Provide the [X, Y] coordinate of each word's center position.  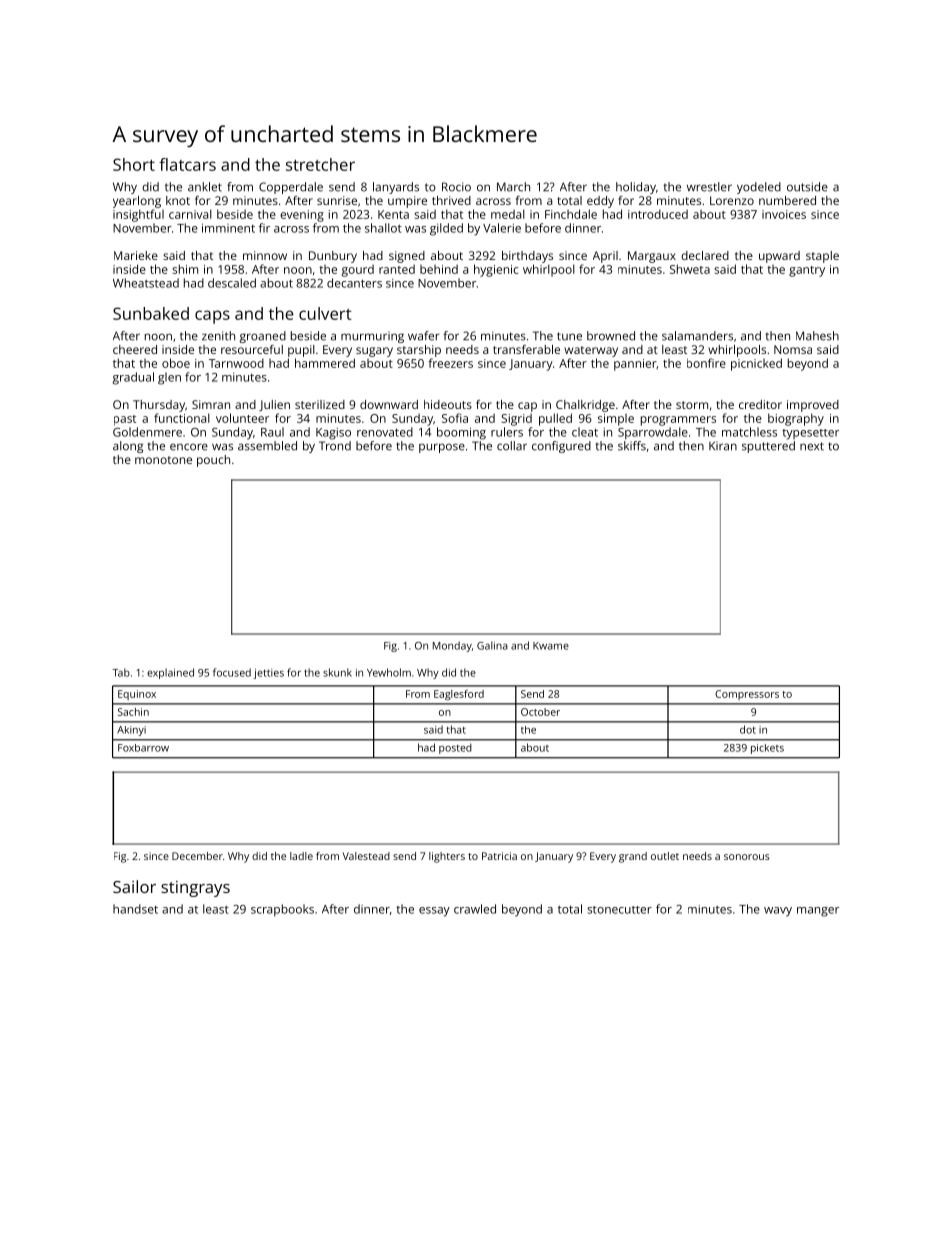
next [812, 446]
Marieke [136, 255]
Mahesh [817, 336]
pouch [213, 461]
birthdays [527, 257]
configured [561, 447]
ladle [301, 856]
